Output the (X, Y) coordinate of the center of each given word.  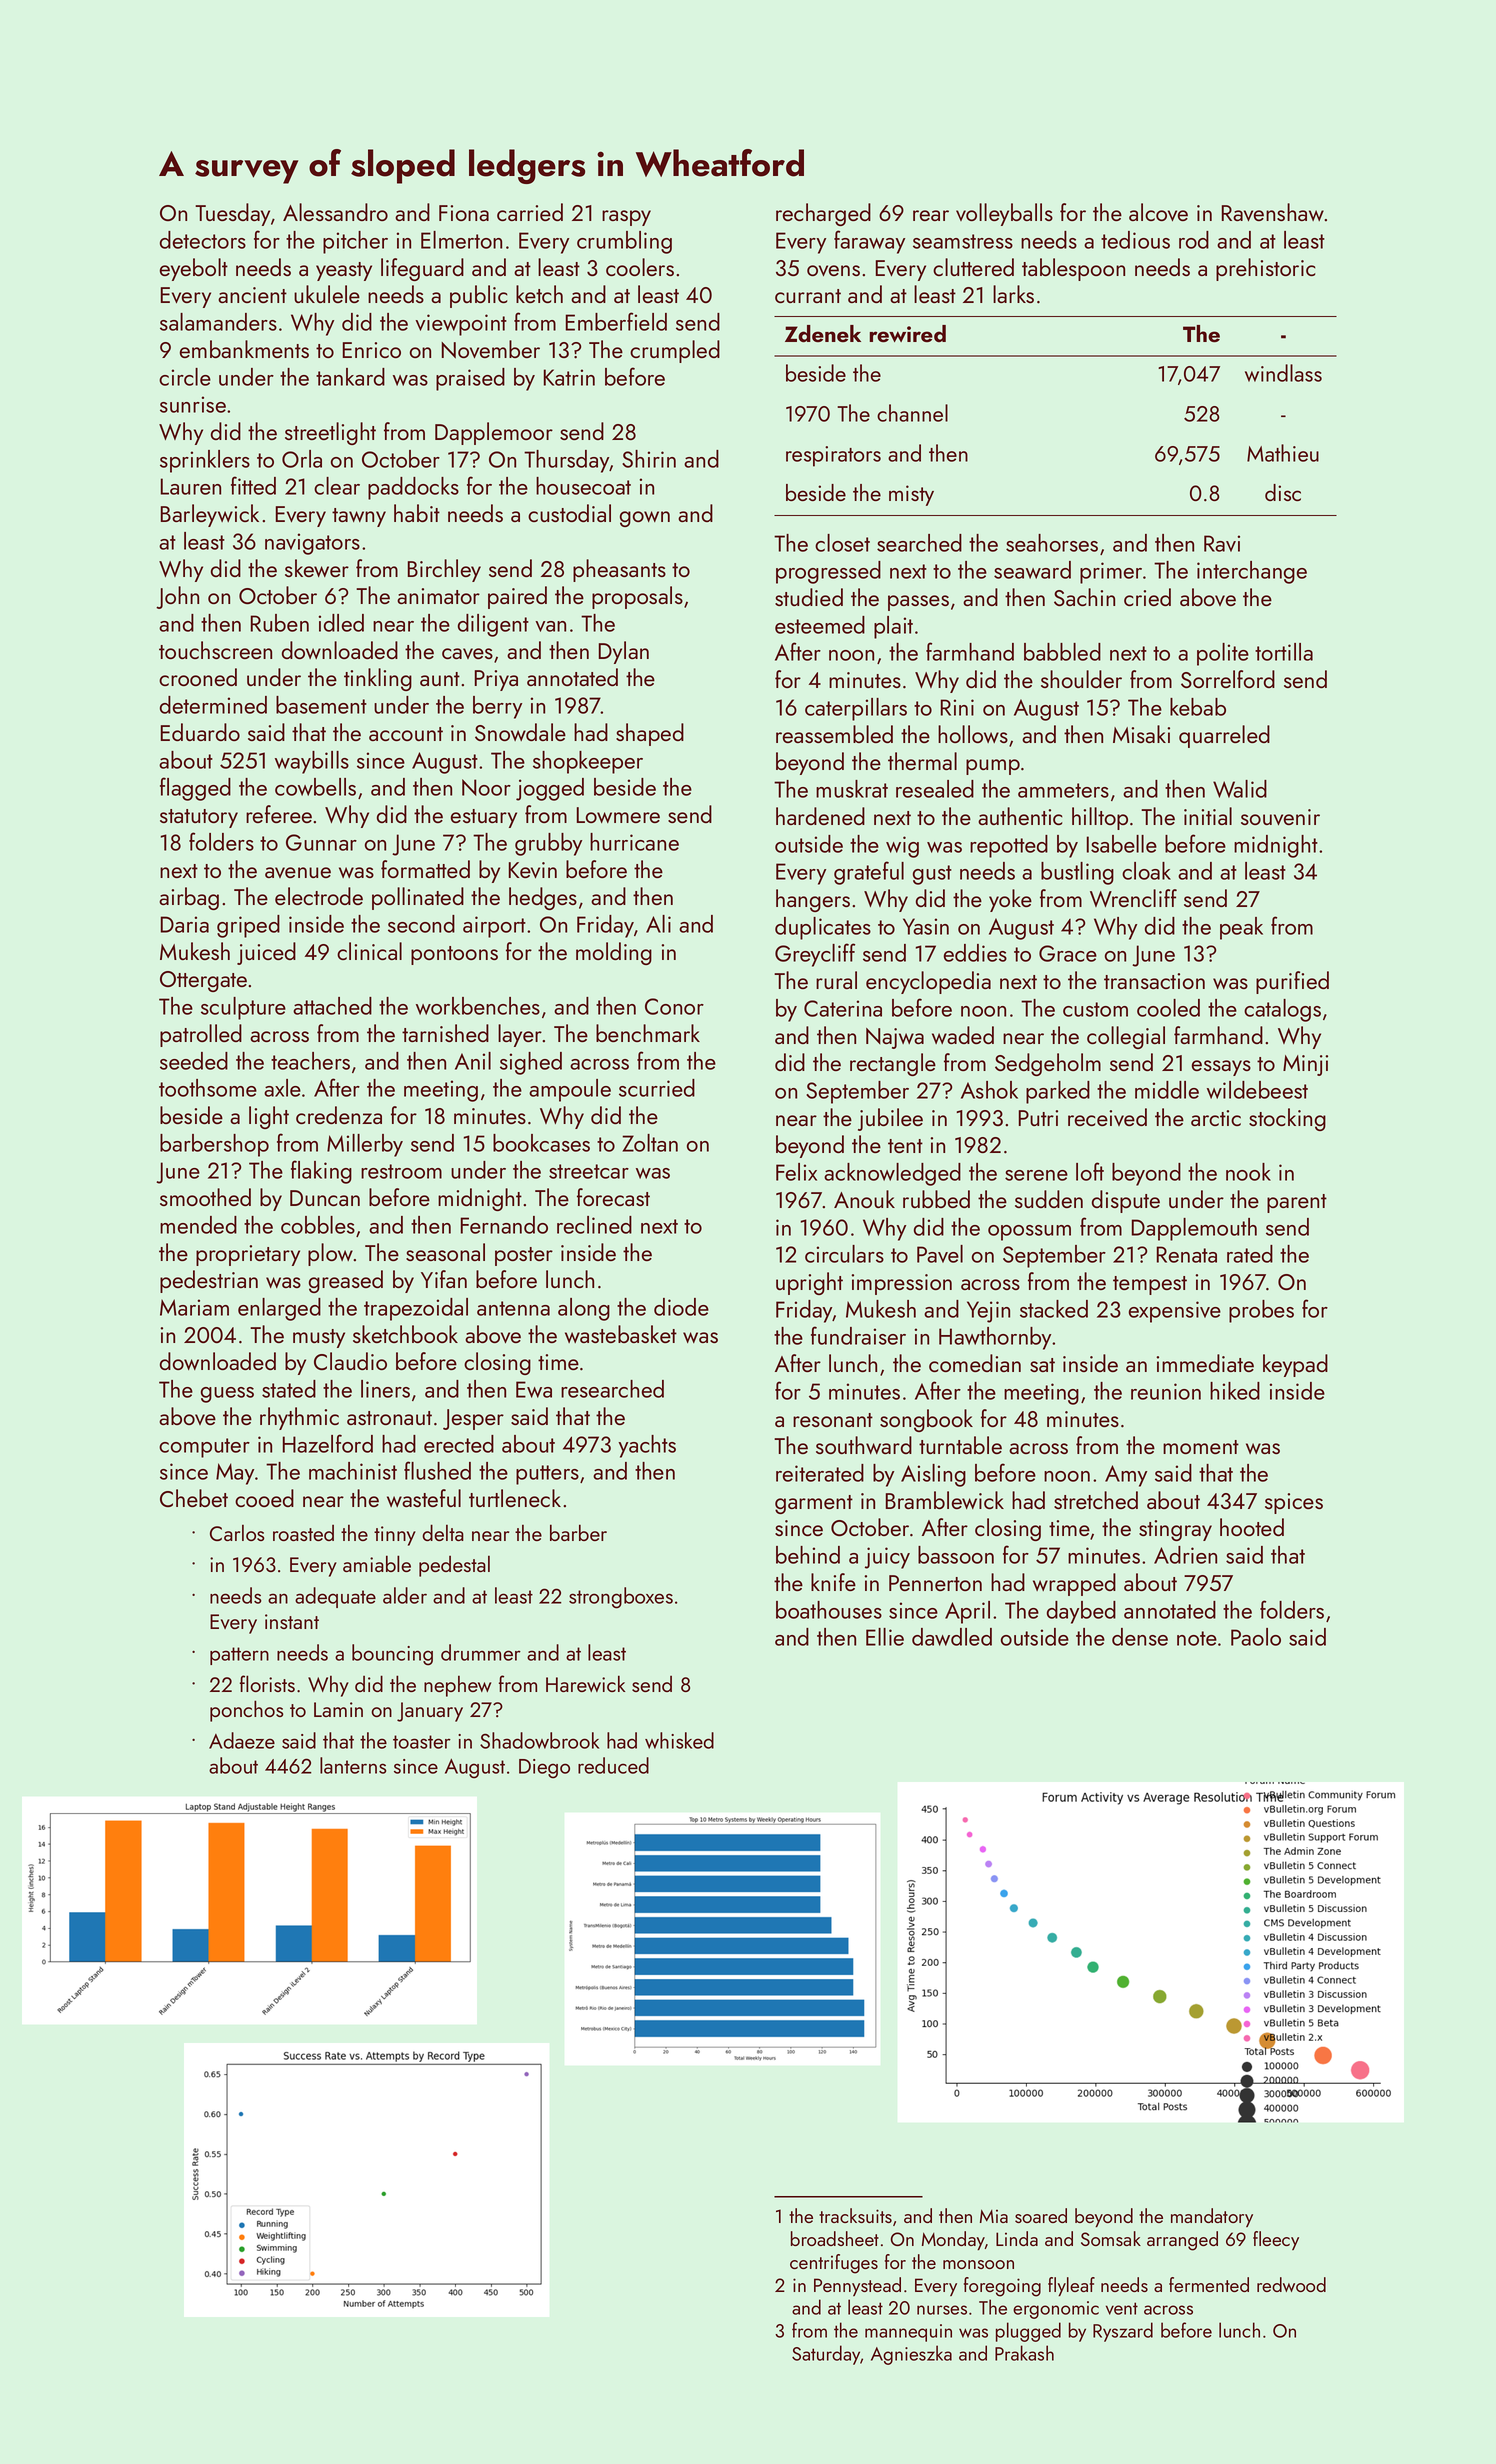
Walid (1240, 789)
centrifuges (834, 2264)
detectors (203, 240)
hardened (820, 816)
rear (931, 215)
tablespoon (1073, 269)
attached (332, 1006)
